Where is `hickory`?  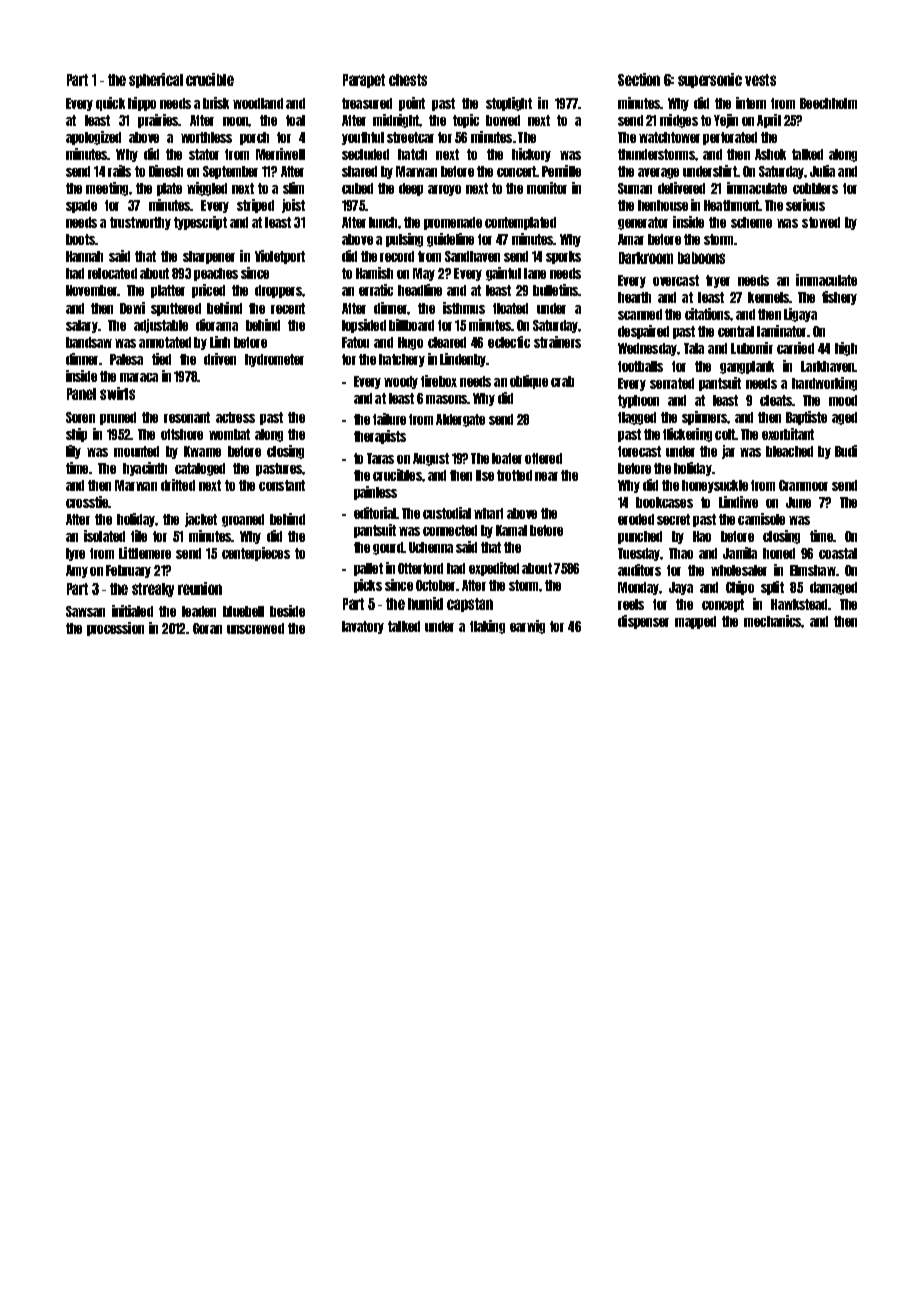
hickory is located at coordinates (531, 155).
